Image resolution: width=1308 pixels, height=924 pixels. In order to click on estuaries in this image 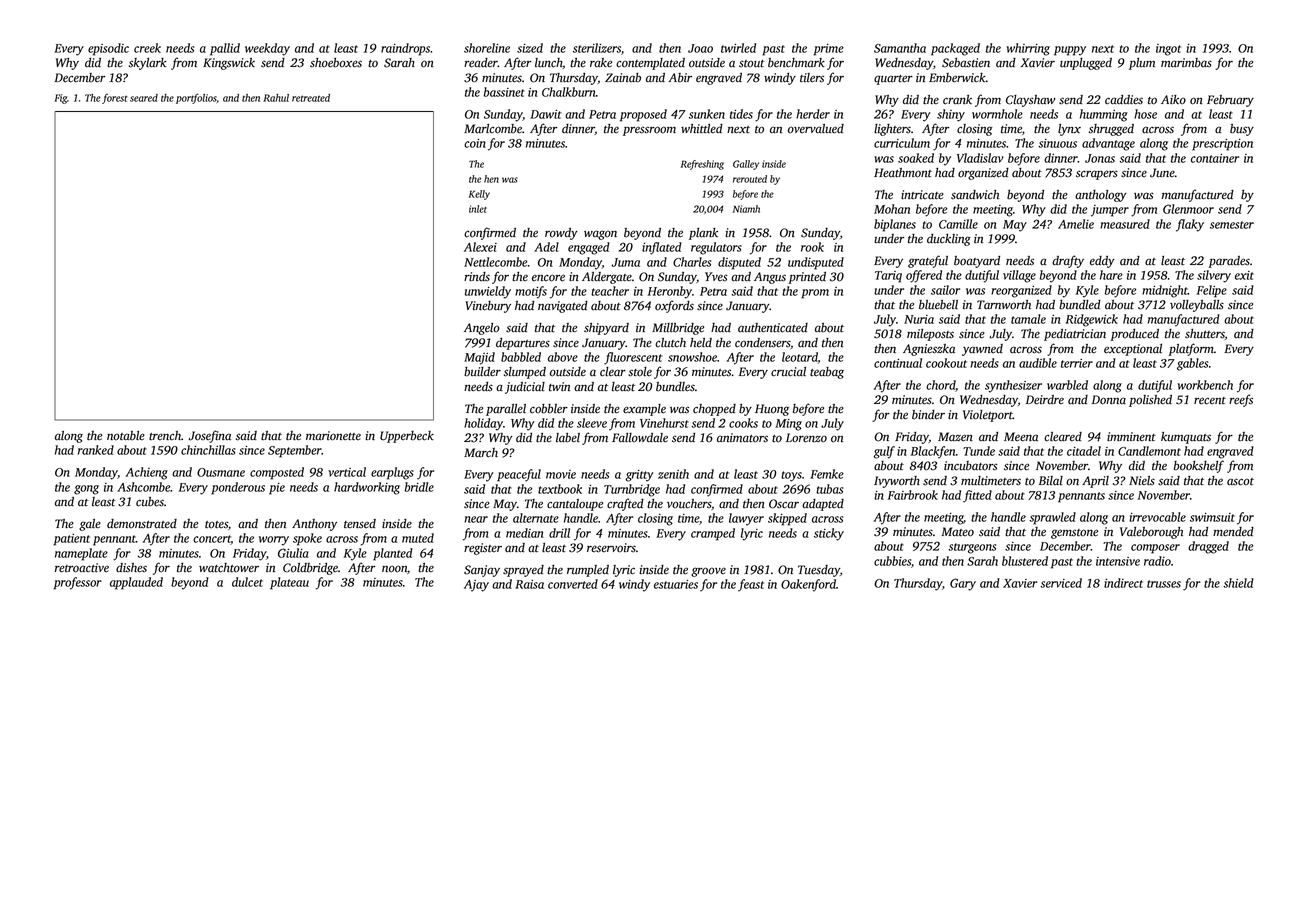, I will do `click(676, 584)`.
